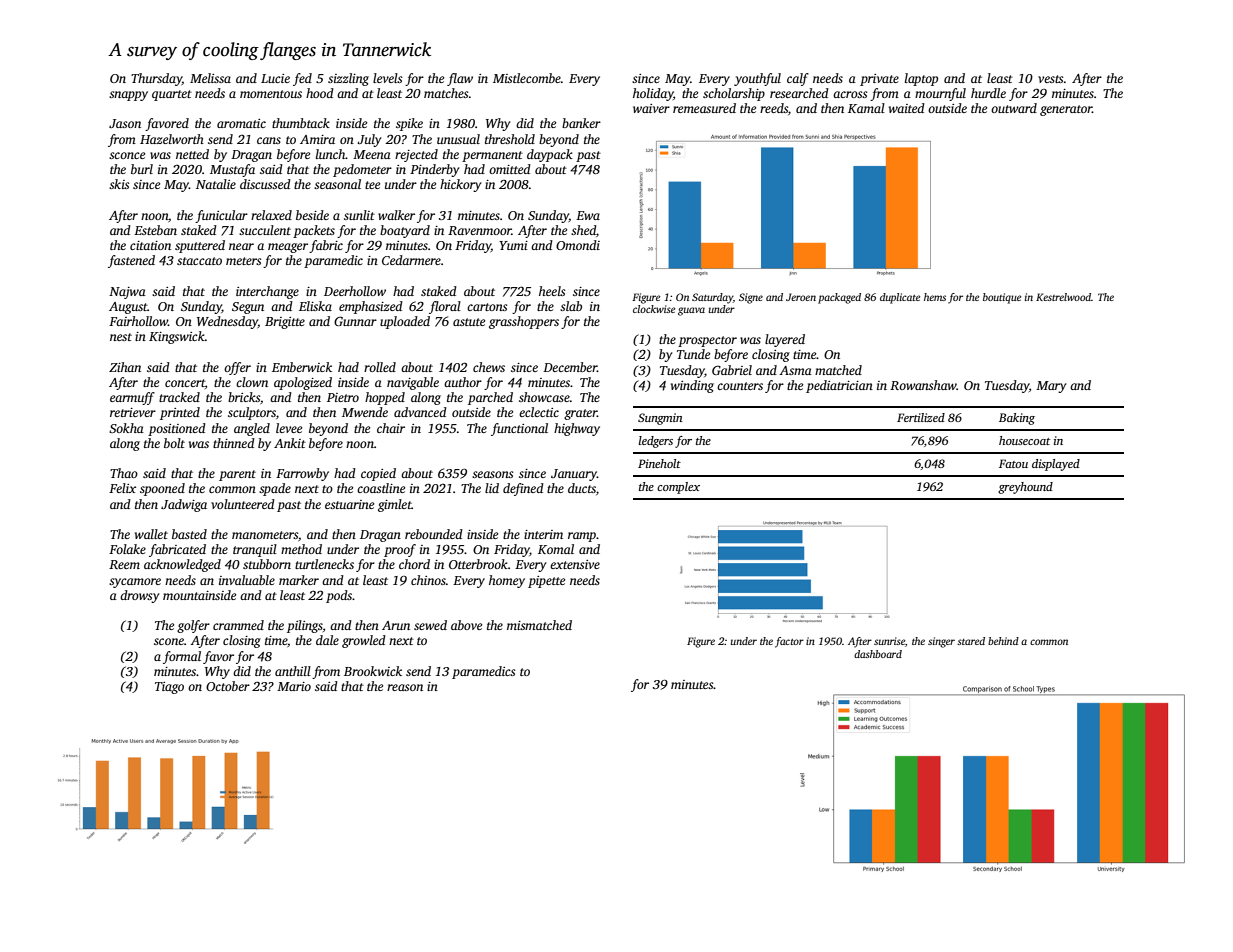 This screenshot has width=1233, height=952. I want to click on sizzling, so click(348, 79).
